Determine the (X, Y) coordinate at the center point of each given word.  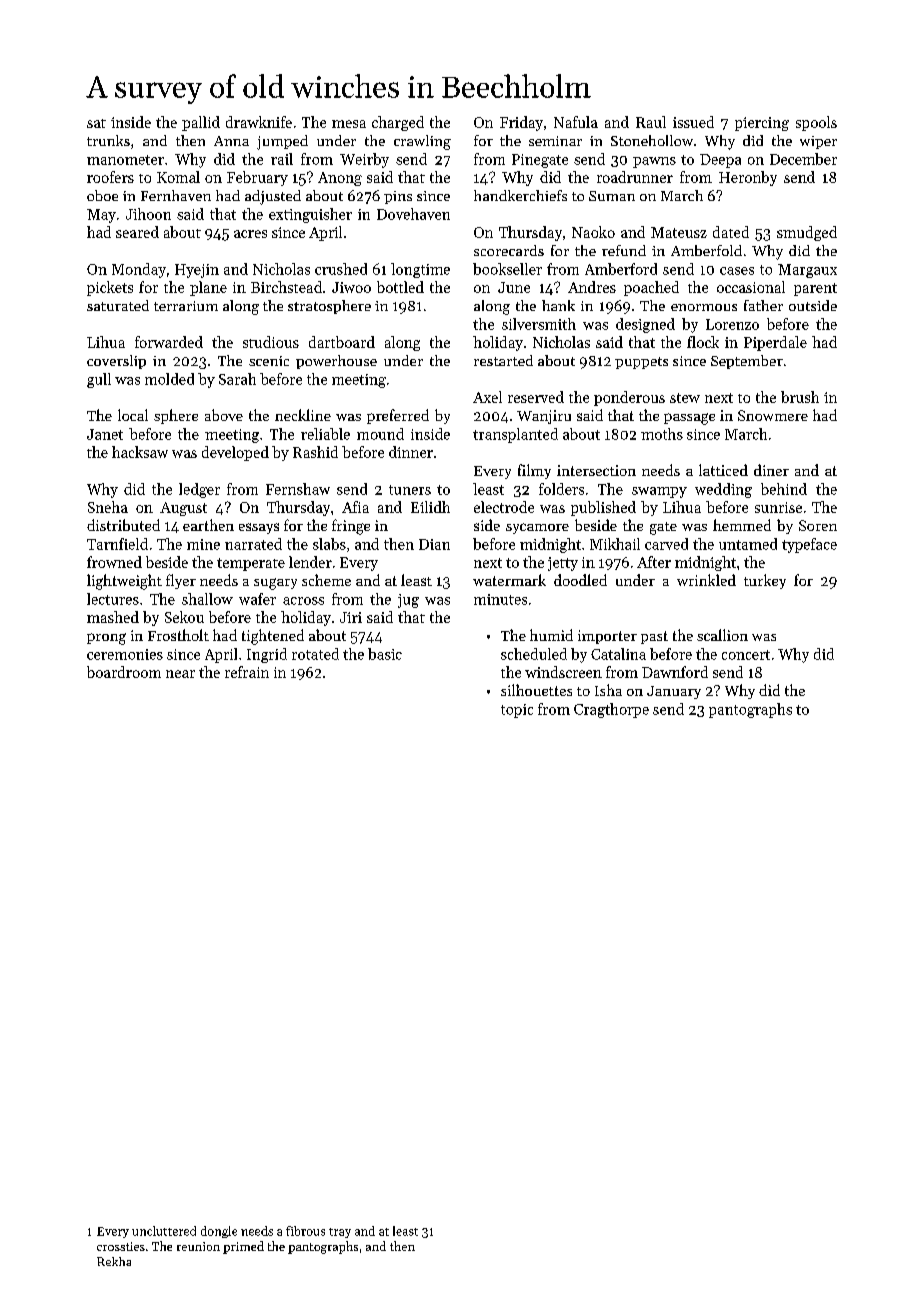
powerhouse (336, 362)
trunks (108, 140)
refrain (247, 672)
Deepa (720, 161)
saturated (118, 305)
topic (517, 711)
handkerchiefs (520, 195)
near (180, 674)
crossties (121, 1246)
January (674, 692)
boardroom (124, 672)
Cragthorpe (611, 710)
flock (703, 342)
